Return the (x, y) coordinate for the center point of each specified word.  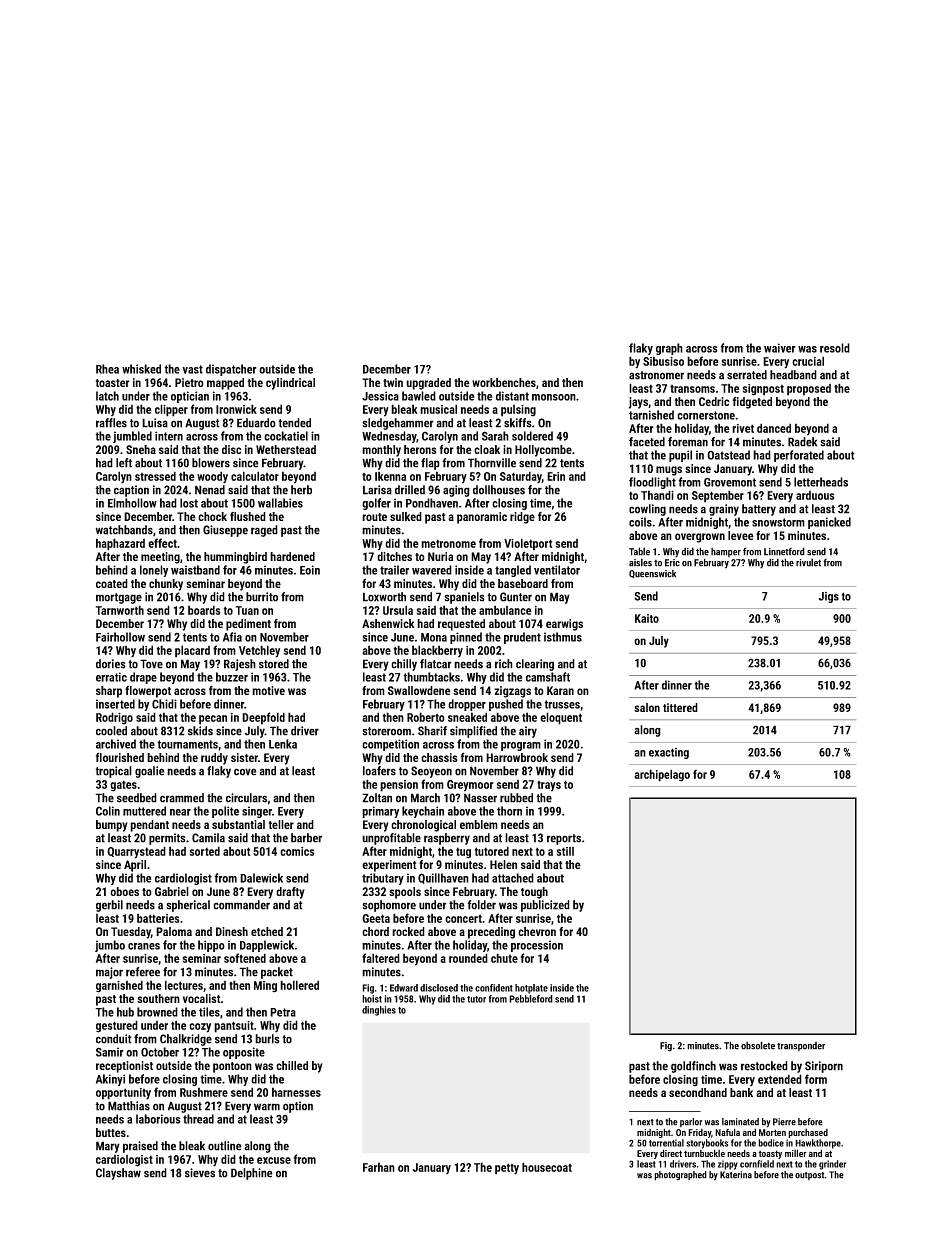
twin (393, 382)
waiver (780, 348)
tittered (680, 707)
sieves (200, 1173)
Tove (151, 664)
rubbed (516, 798)
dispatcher (231, 370)
